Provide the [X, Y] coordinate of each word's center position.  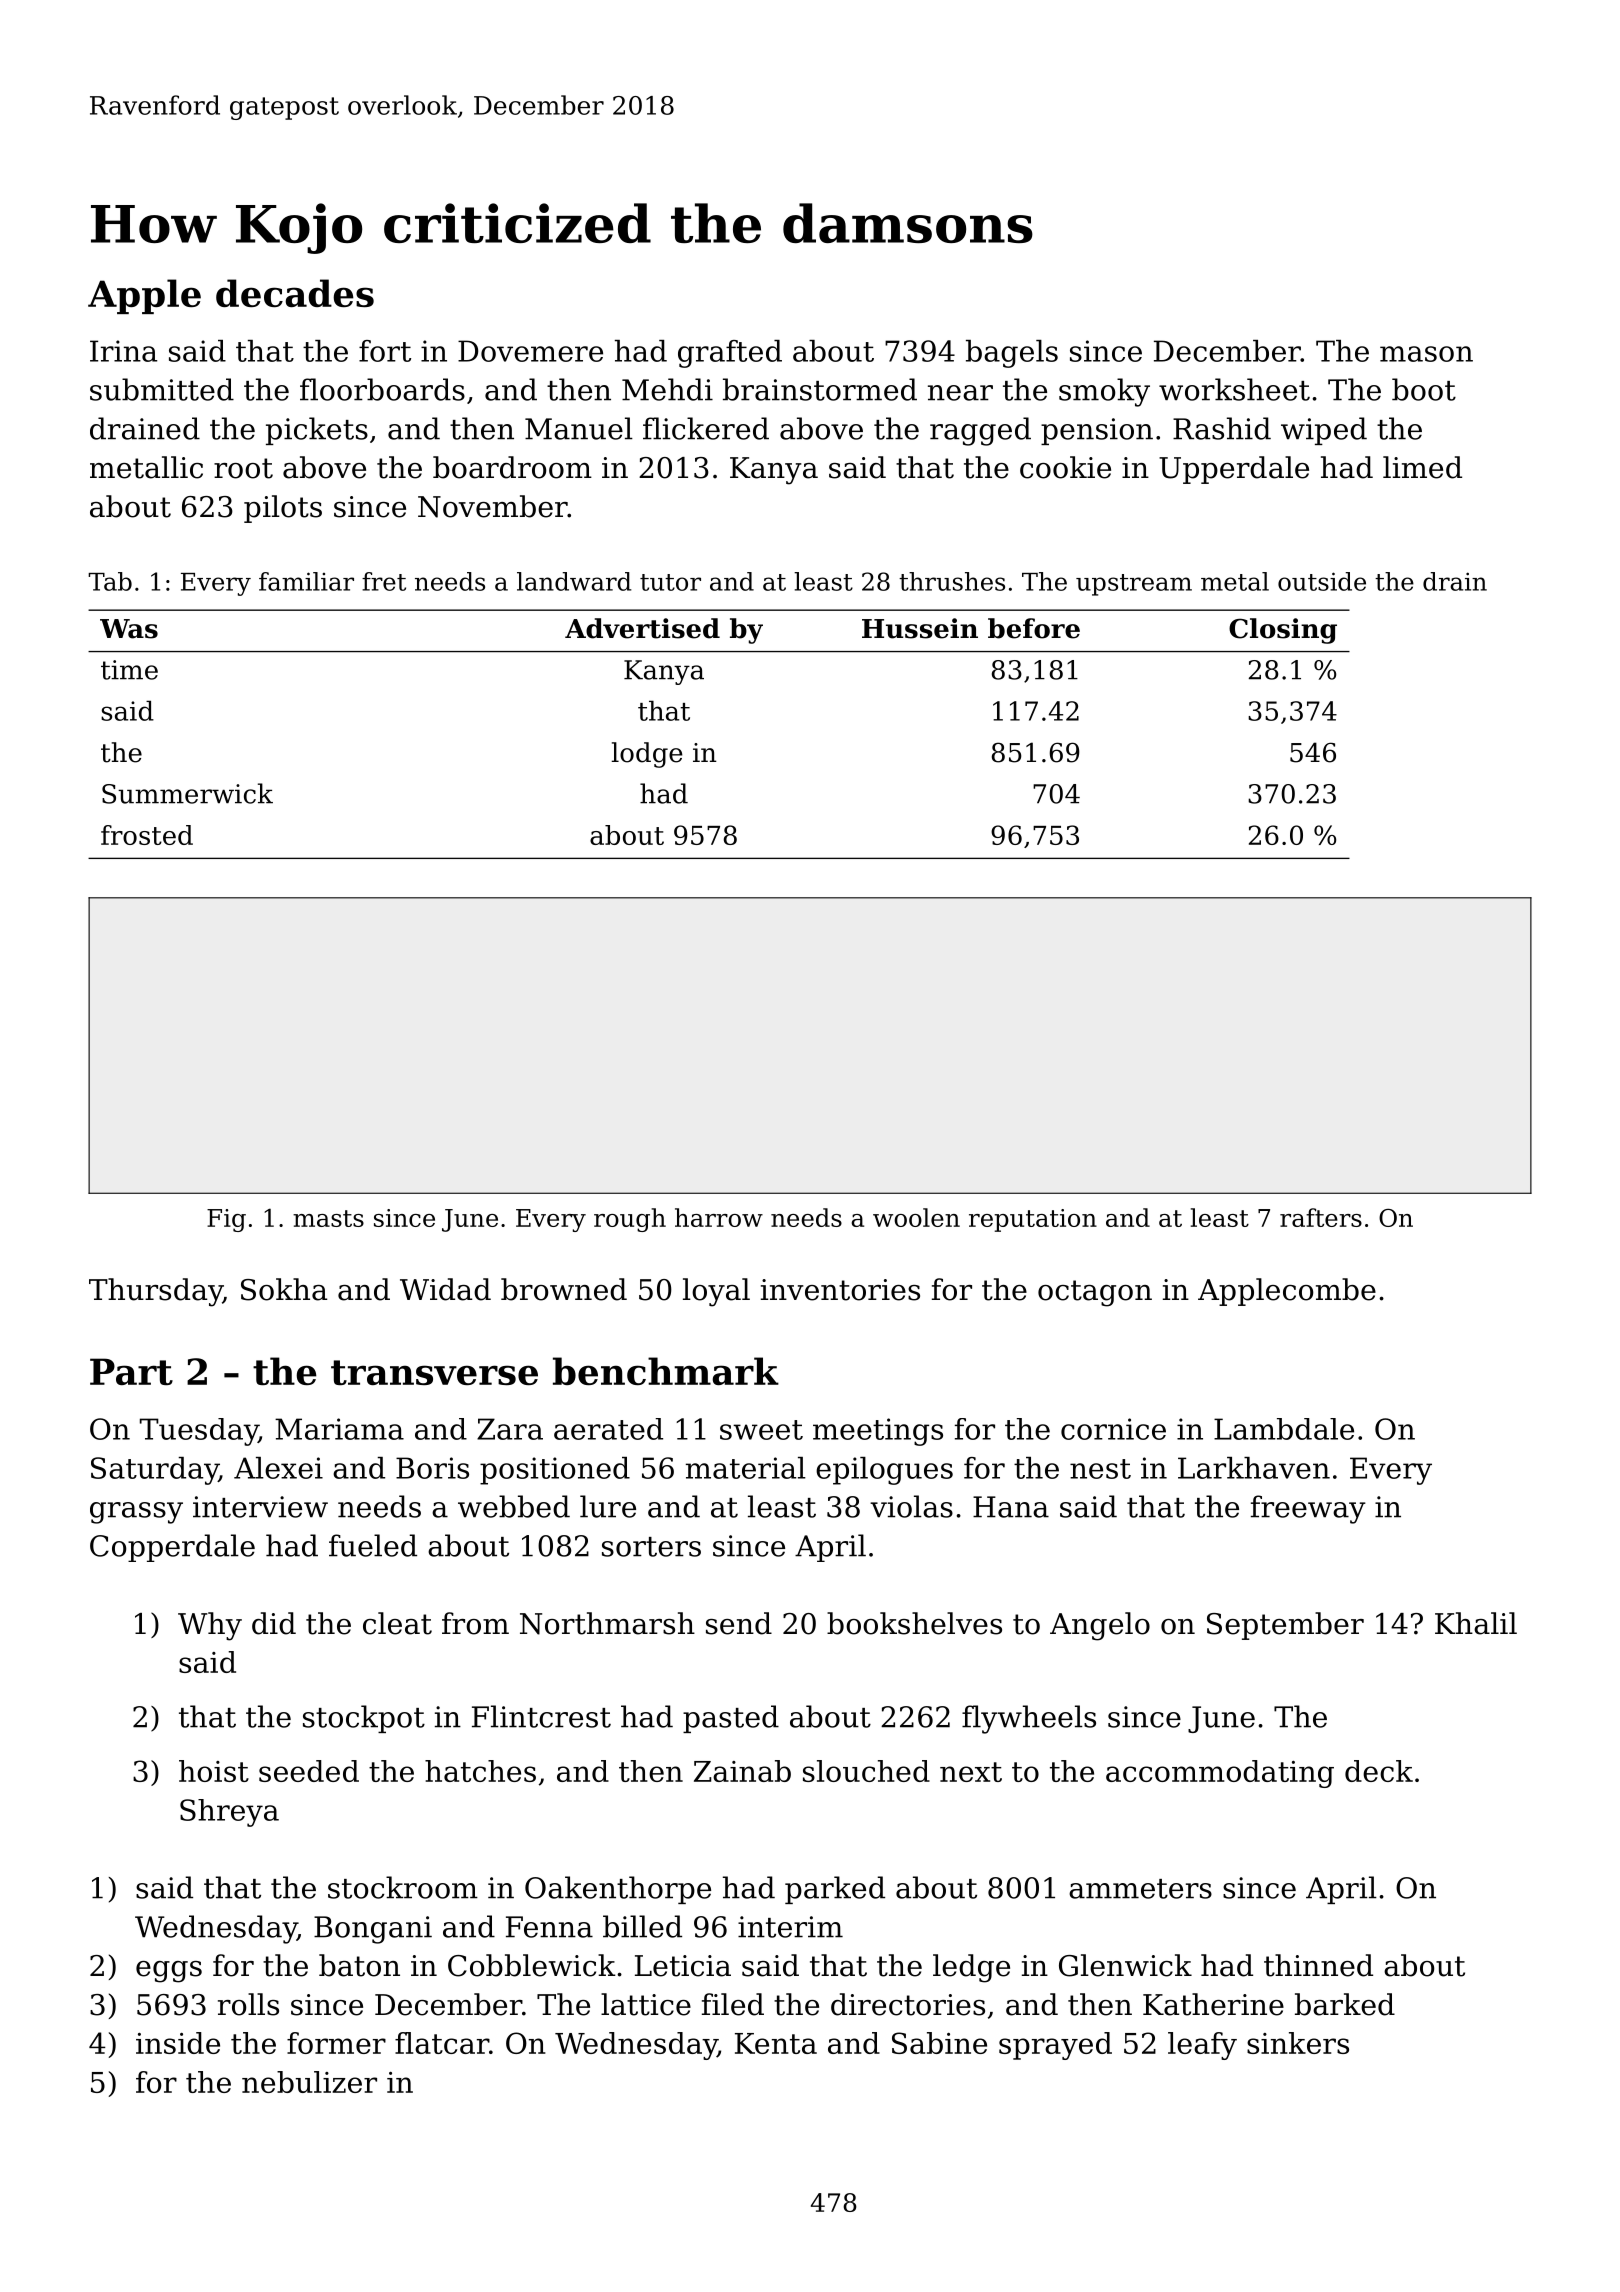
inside [178, 2043]
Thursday [156, 1292]
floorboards [382, 389]
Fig [226, 1220]
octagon [1095, 1293]
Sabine [939, 2043]
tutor [670, 582]
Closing [1283, 631]
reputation [1033, 1220]
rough [630, 1220]
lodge [646, 755]
